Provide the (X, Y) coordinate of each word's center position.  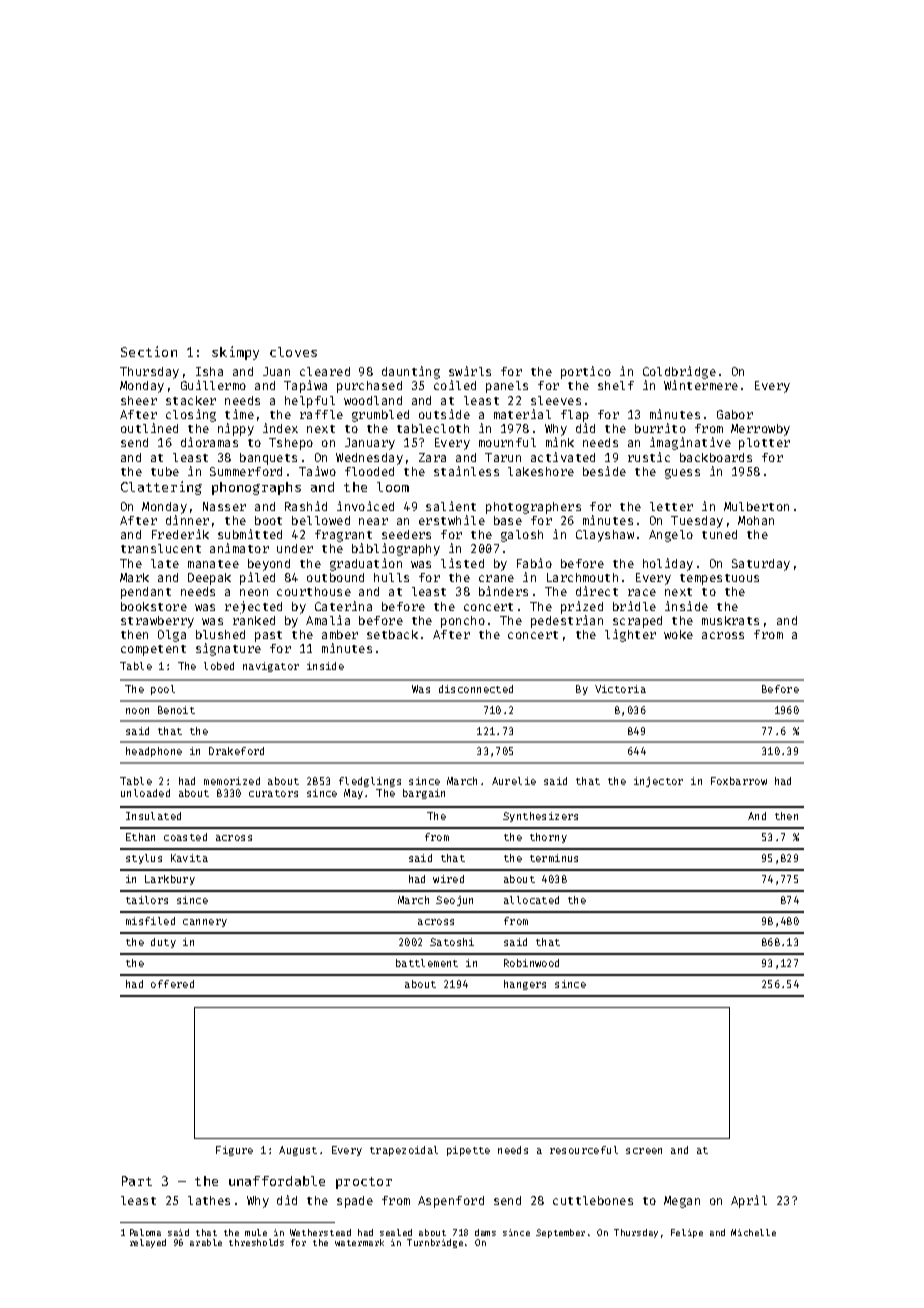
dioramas (209, 442)
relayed (148, 1243)
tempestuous (719, 579)
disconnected (476, 689)
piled (257, 578)
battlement (427, 963)
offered (172, 984)
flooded (369, 471)
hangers (525, 985)
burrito (660, 428)
